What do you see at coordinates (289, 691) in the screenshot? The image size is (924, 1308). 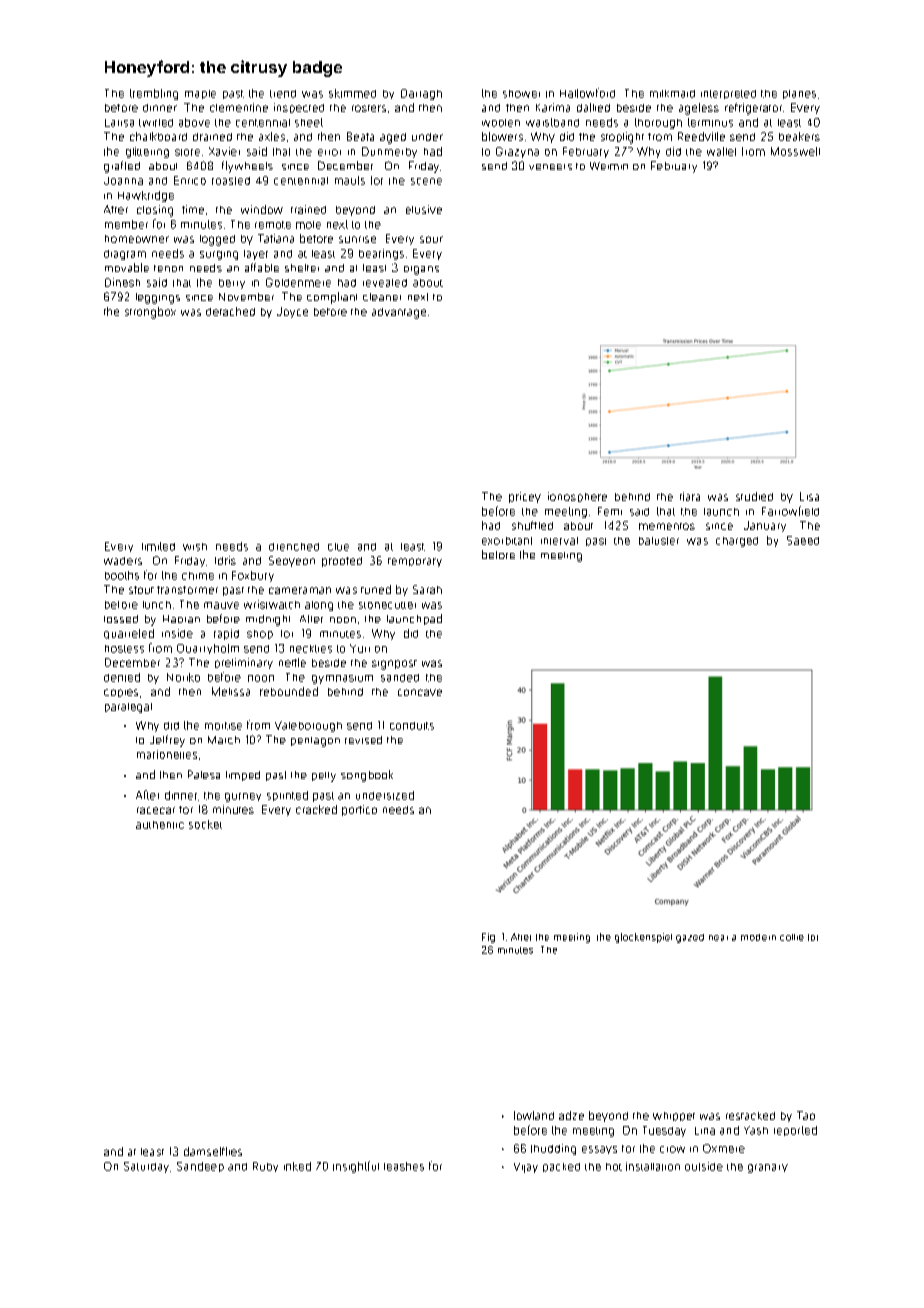 I see `rebounded` at bounding box center [289, 691].
